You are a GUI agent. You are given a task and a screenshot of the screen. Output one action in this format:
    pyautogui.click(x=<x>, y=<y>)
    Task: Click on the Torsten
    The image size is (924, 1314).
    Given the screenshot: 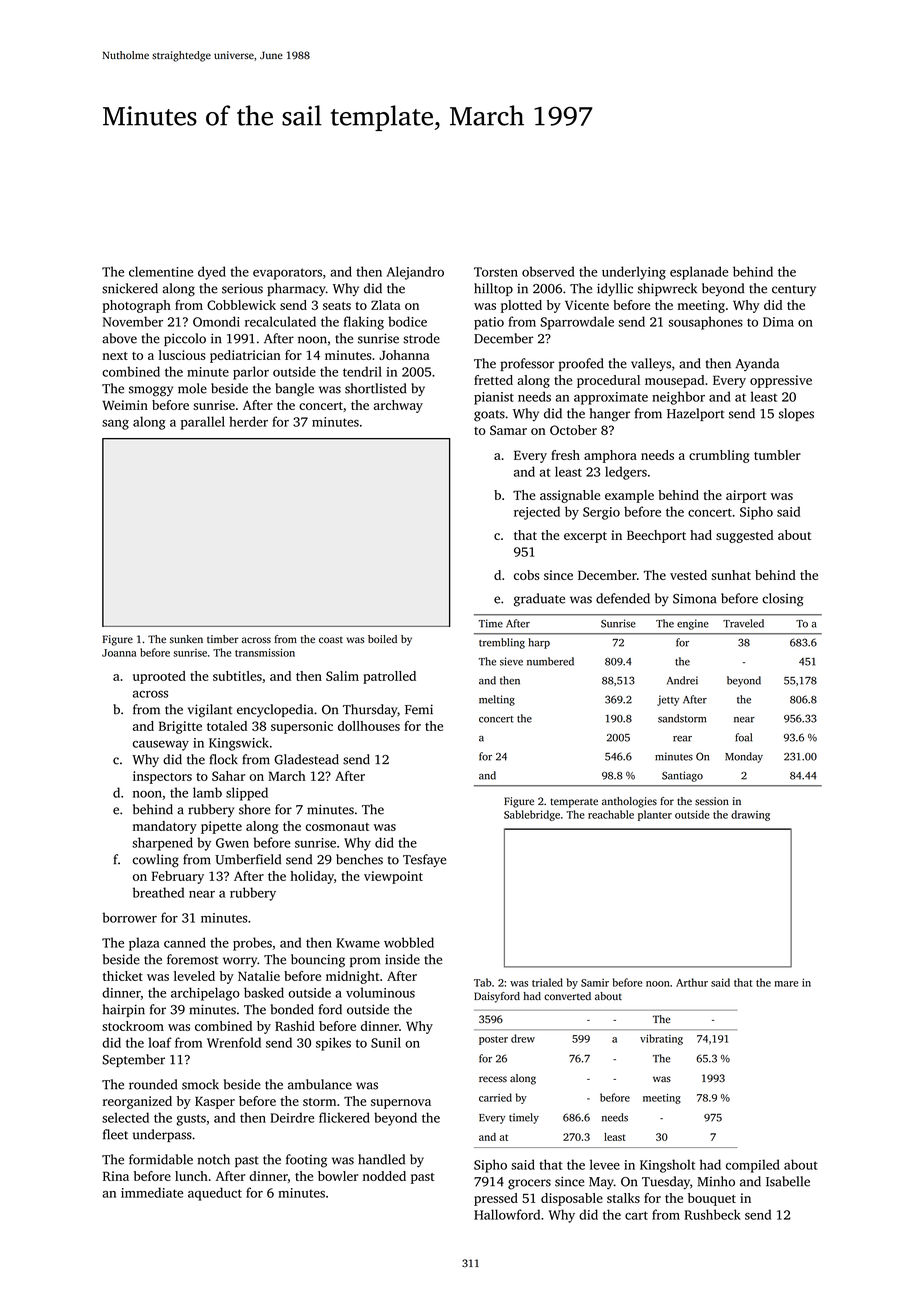 What is the action you would take?
    pyautogui.click(x=496, y=272)
